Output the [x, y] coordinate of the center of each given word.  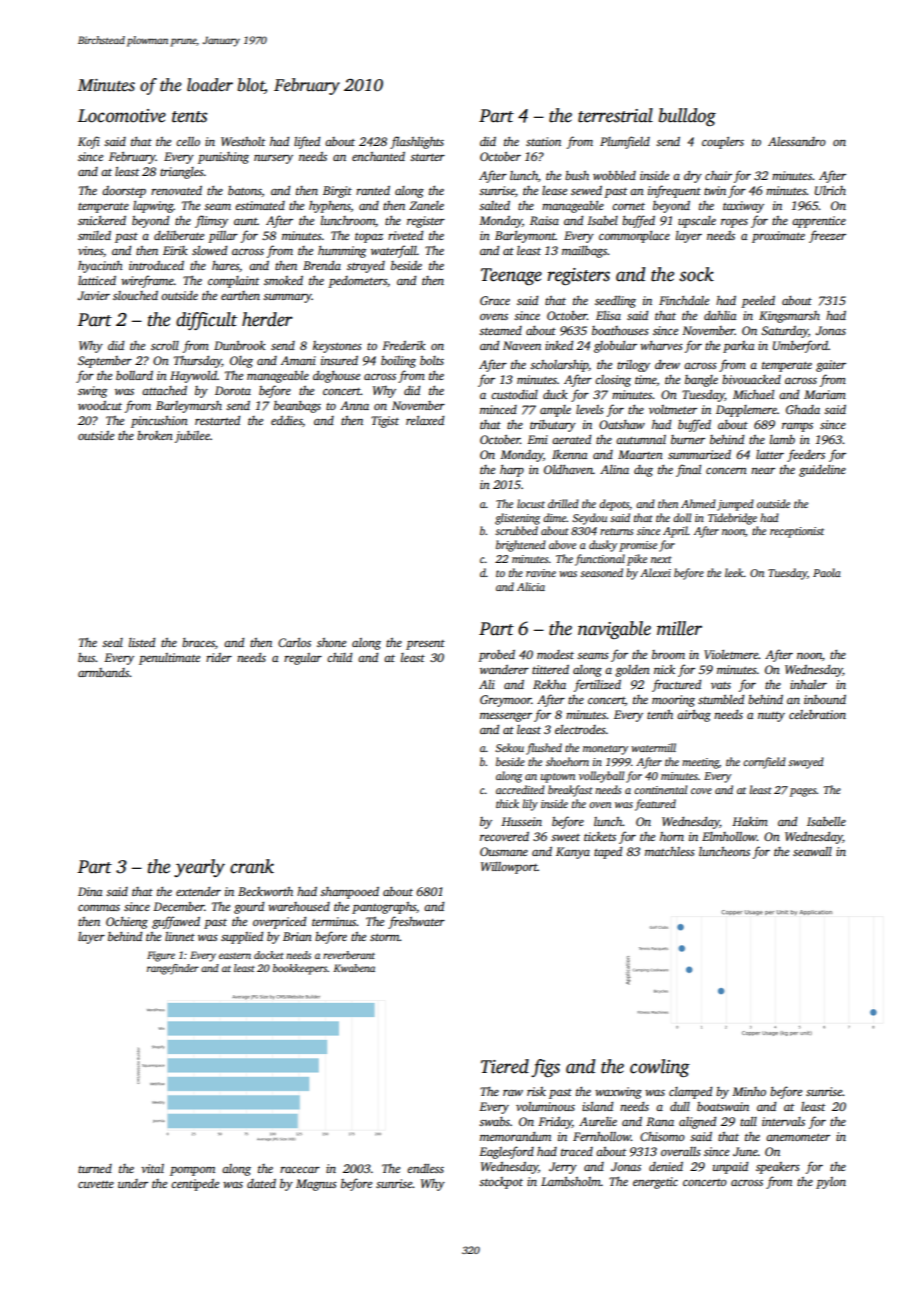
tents [189, 117]
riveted [405, 235]
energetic [655, 1183]
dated [261, 1183]
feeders [806, 455]
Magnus [316, 1185]
